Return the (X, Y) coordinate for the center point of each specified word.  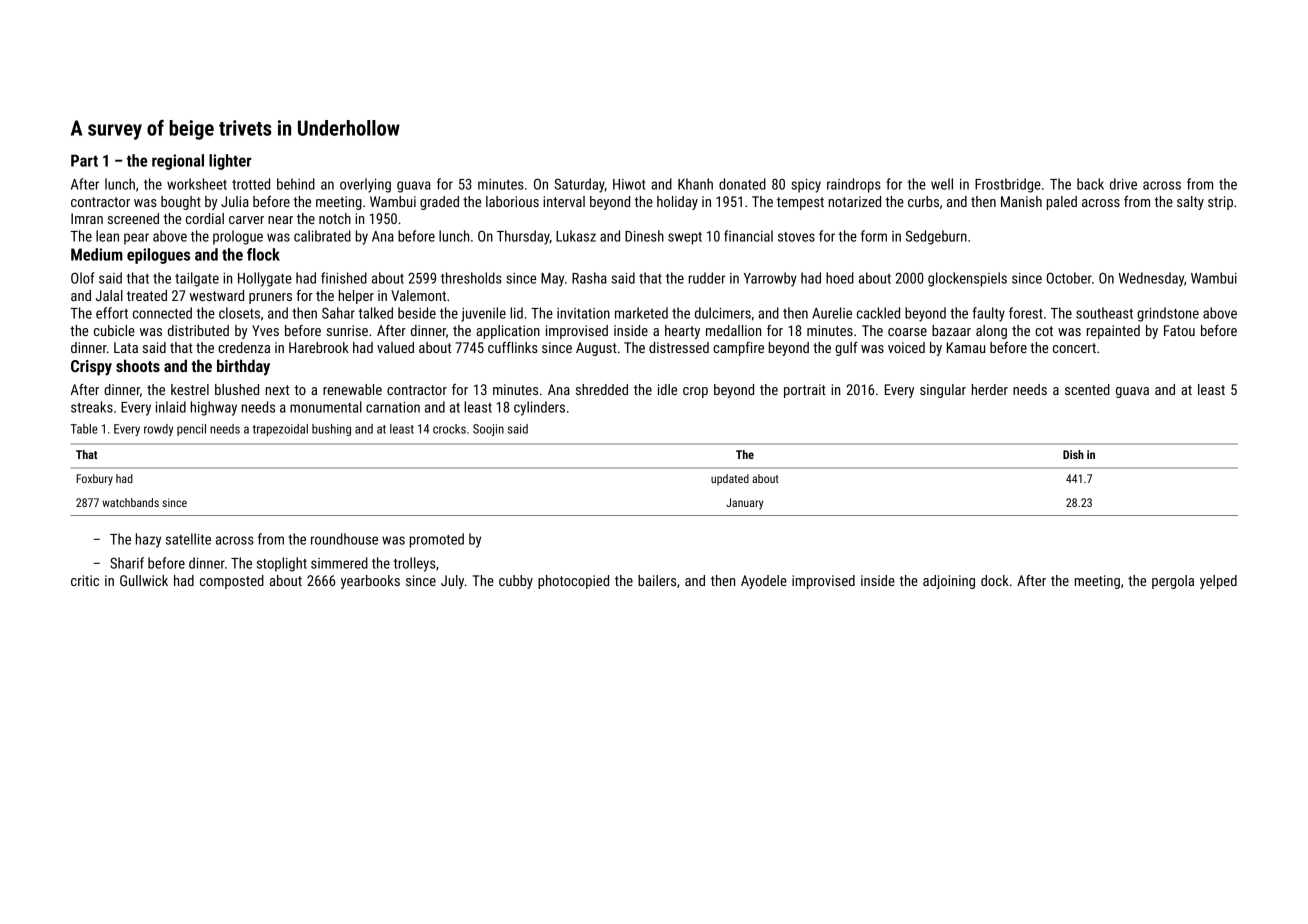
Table (84, 429)
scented (1087, 389)
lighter (230, 162)
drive (1123, 184)
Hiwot (629, 184)
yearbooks (370, 582)
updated (730, 480)
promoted (437, 540)
